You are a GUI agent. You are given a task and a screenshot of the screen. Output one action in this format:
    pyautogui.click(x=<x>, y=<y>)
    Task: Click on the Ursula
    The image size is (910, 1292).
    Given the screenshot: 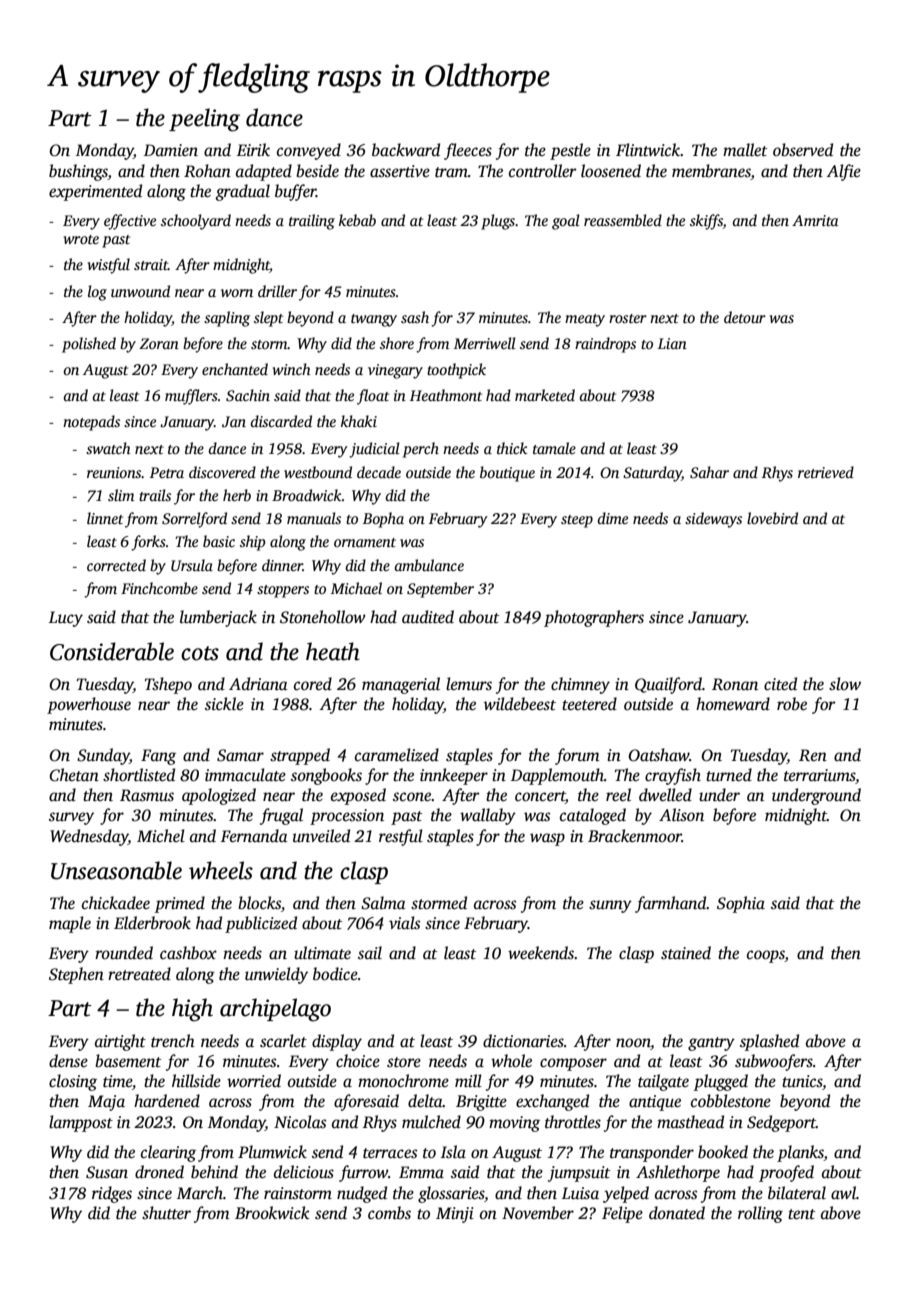 What is the action you would take?
    pyautogui.click(x=192, y=565)
